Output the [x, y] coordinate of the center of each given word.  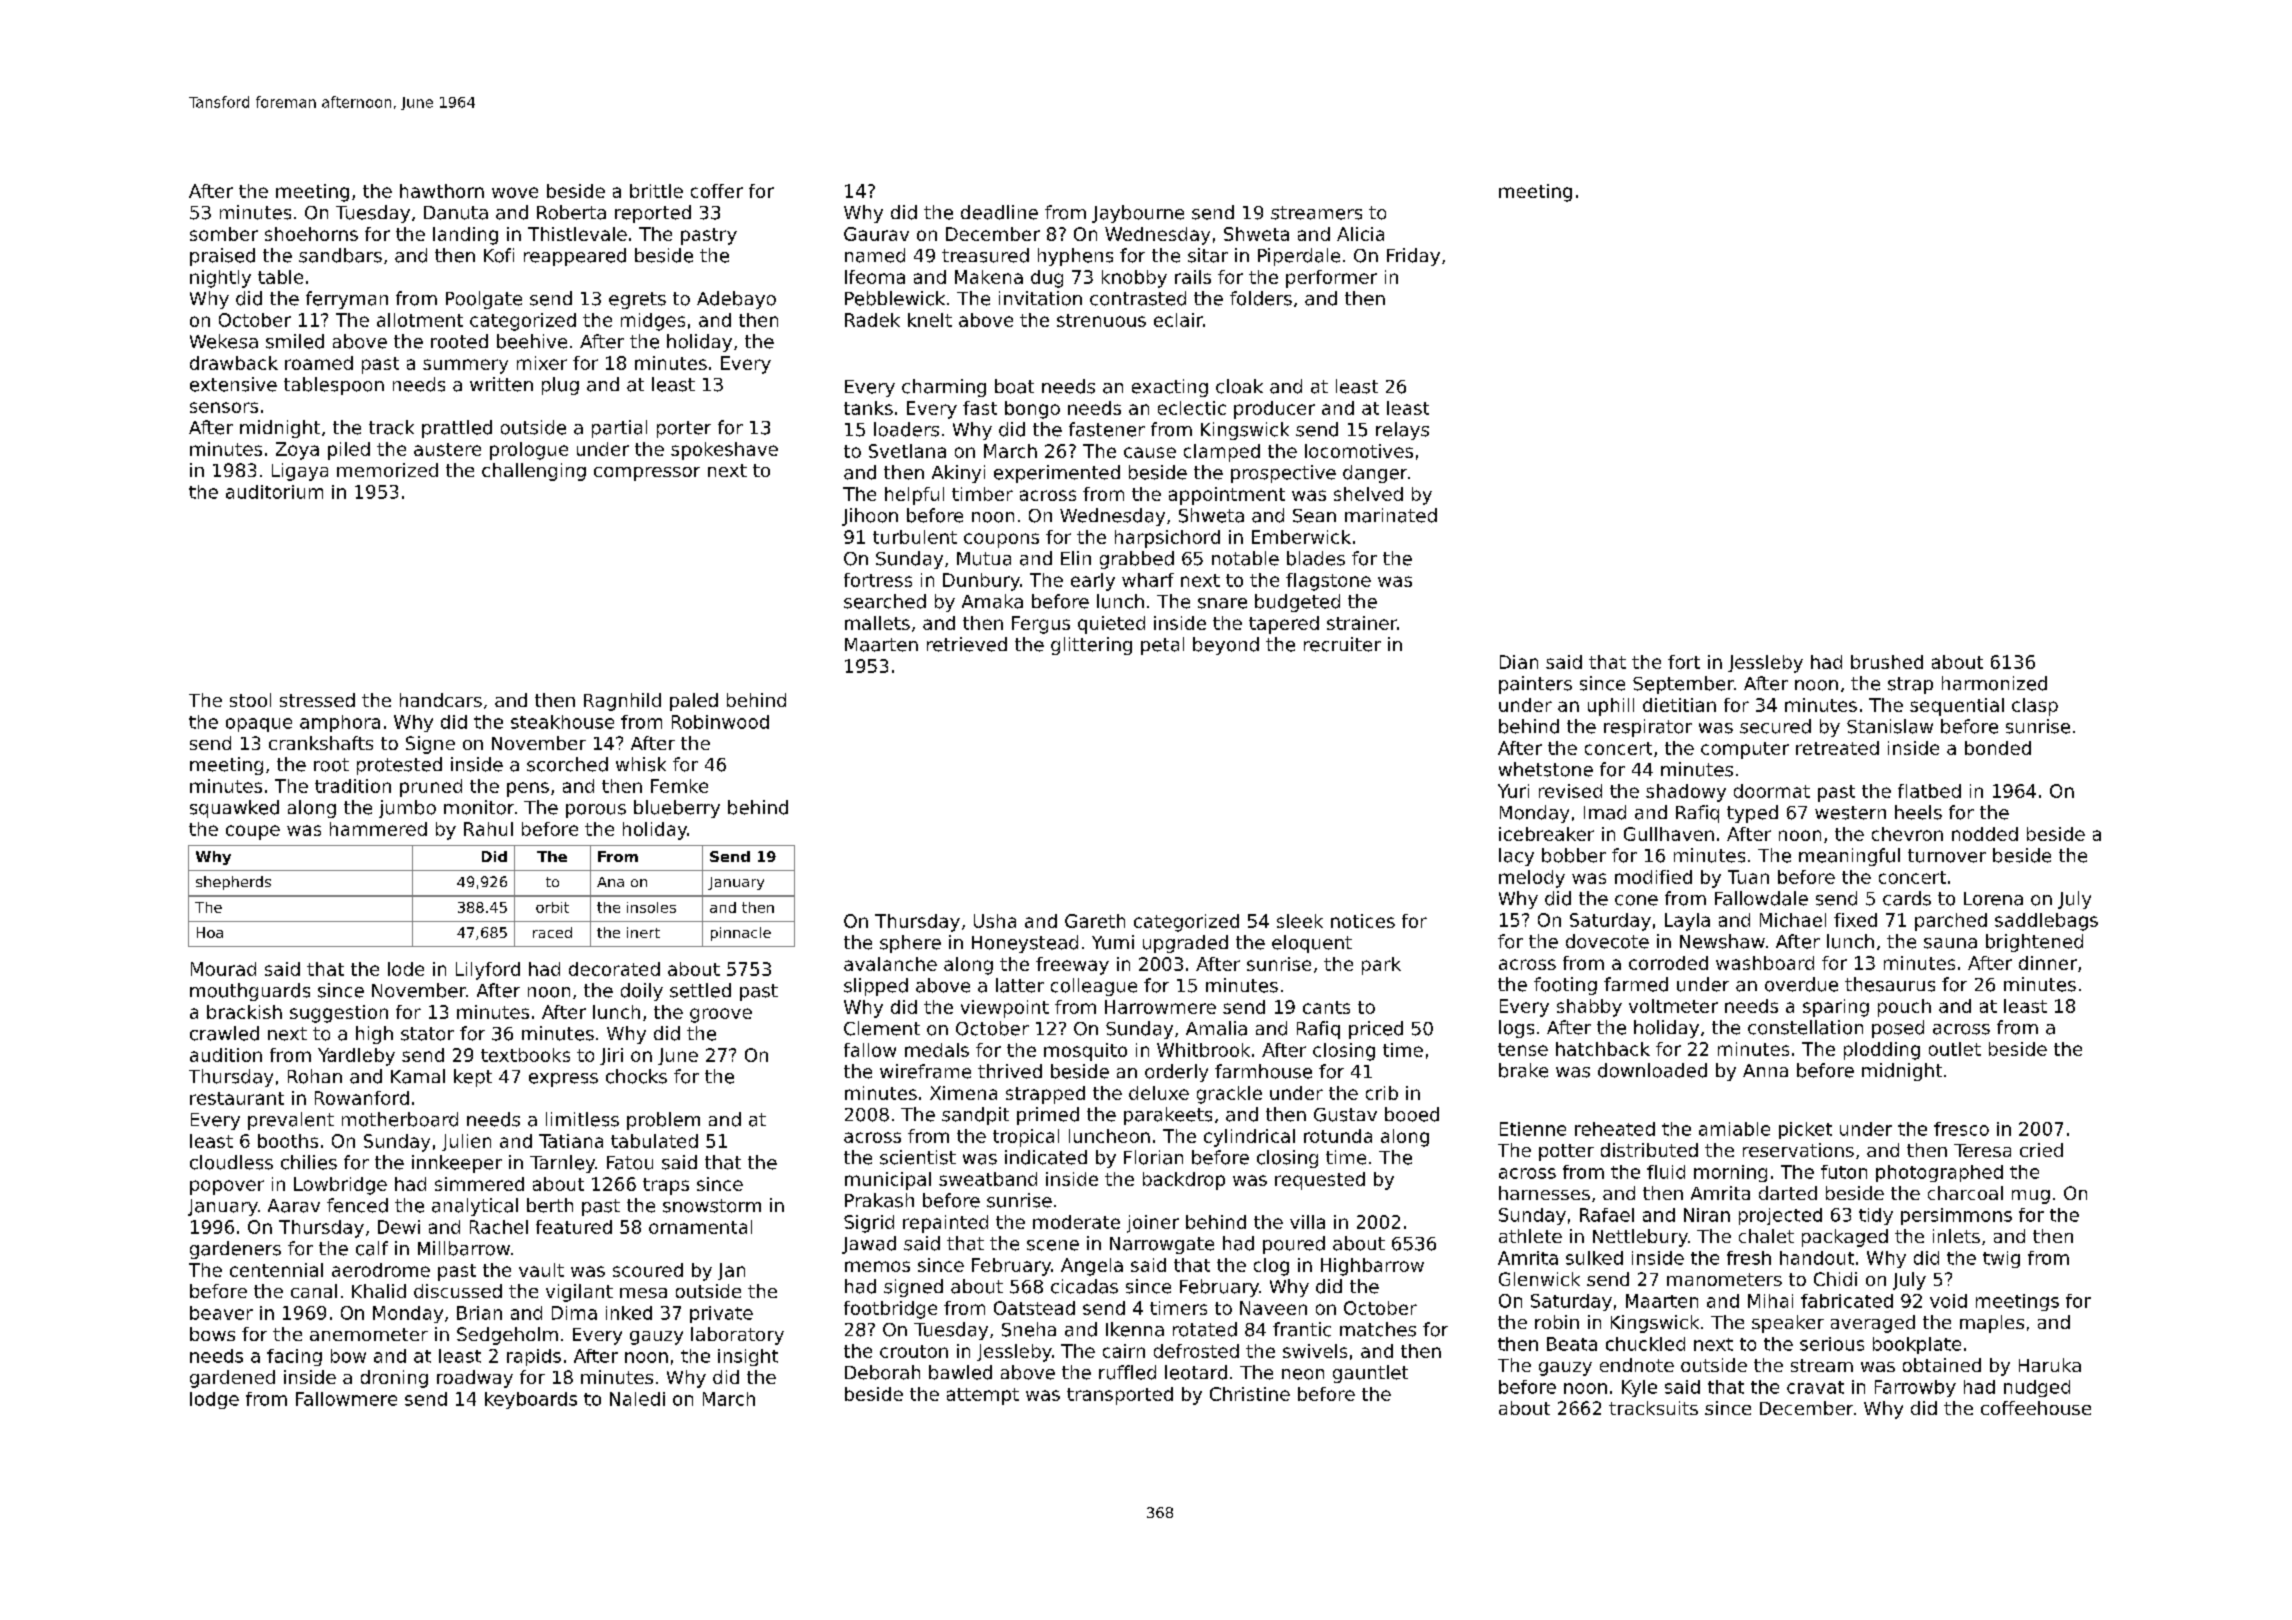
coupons [1001, 540]
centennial [276, 1270]
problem [663, 1121]
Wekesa [224, 341]
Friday [1413, 257]
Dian [1519, 662]
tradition [353, 786]
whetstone [1546, 769]
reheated [1615, 1129]
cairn [1124, 1351]
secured [1775, 726]
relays [1402, 431]
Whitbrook [1203, 1050]
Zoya [297, 451]
